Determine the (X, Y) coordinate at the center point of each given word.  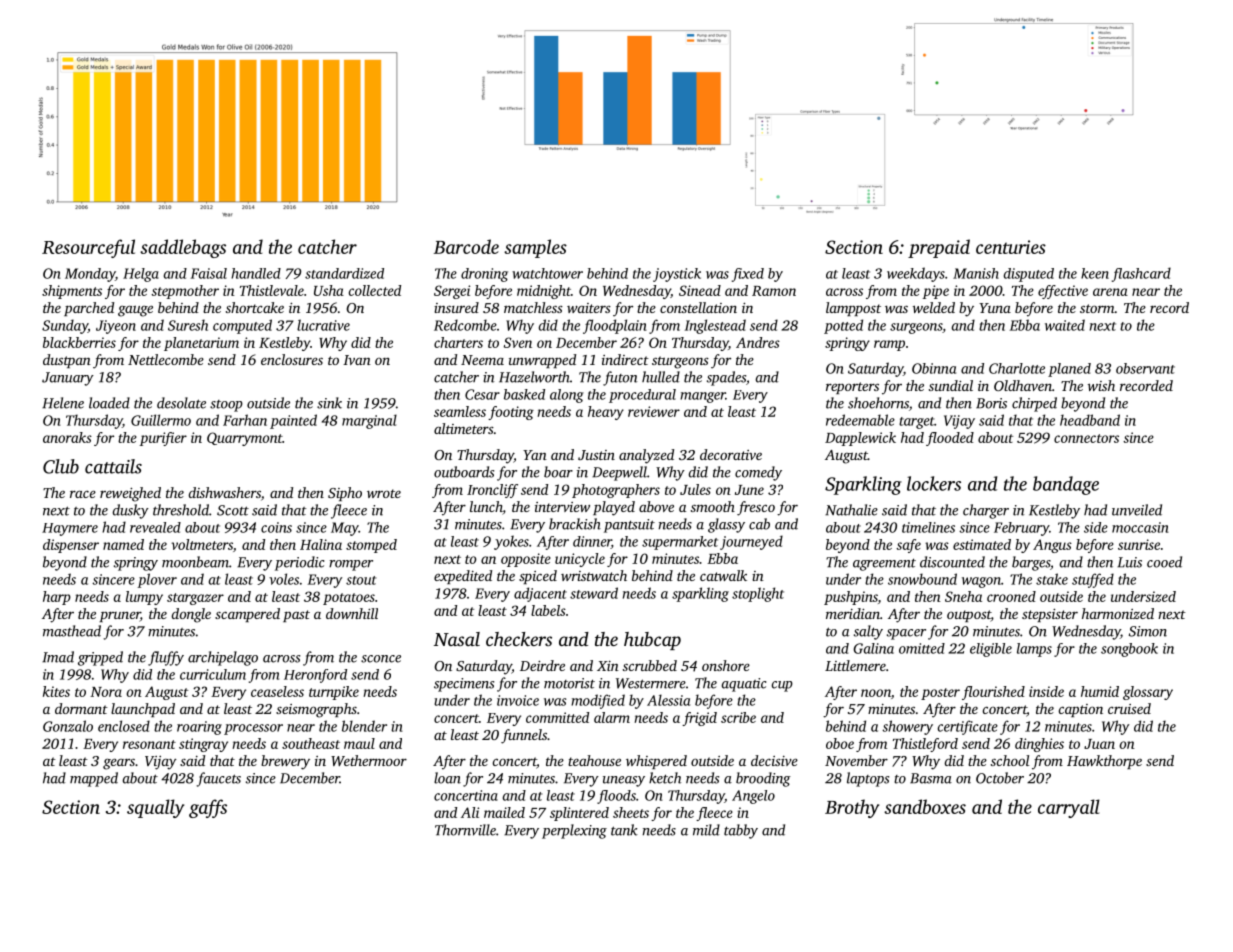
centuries (1011, 247)
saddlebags (183, 248)
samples (535, 248)
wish (1101, 385)
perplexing (574, 831)
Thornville (465, 830)
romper (351, 565)
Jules (695, 489)
